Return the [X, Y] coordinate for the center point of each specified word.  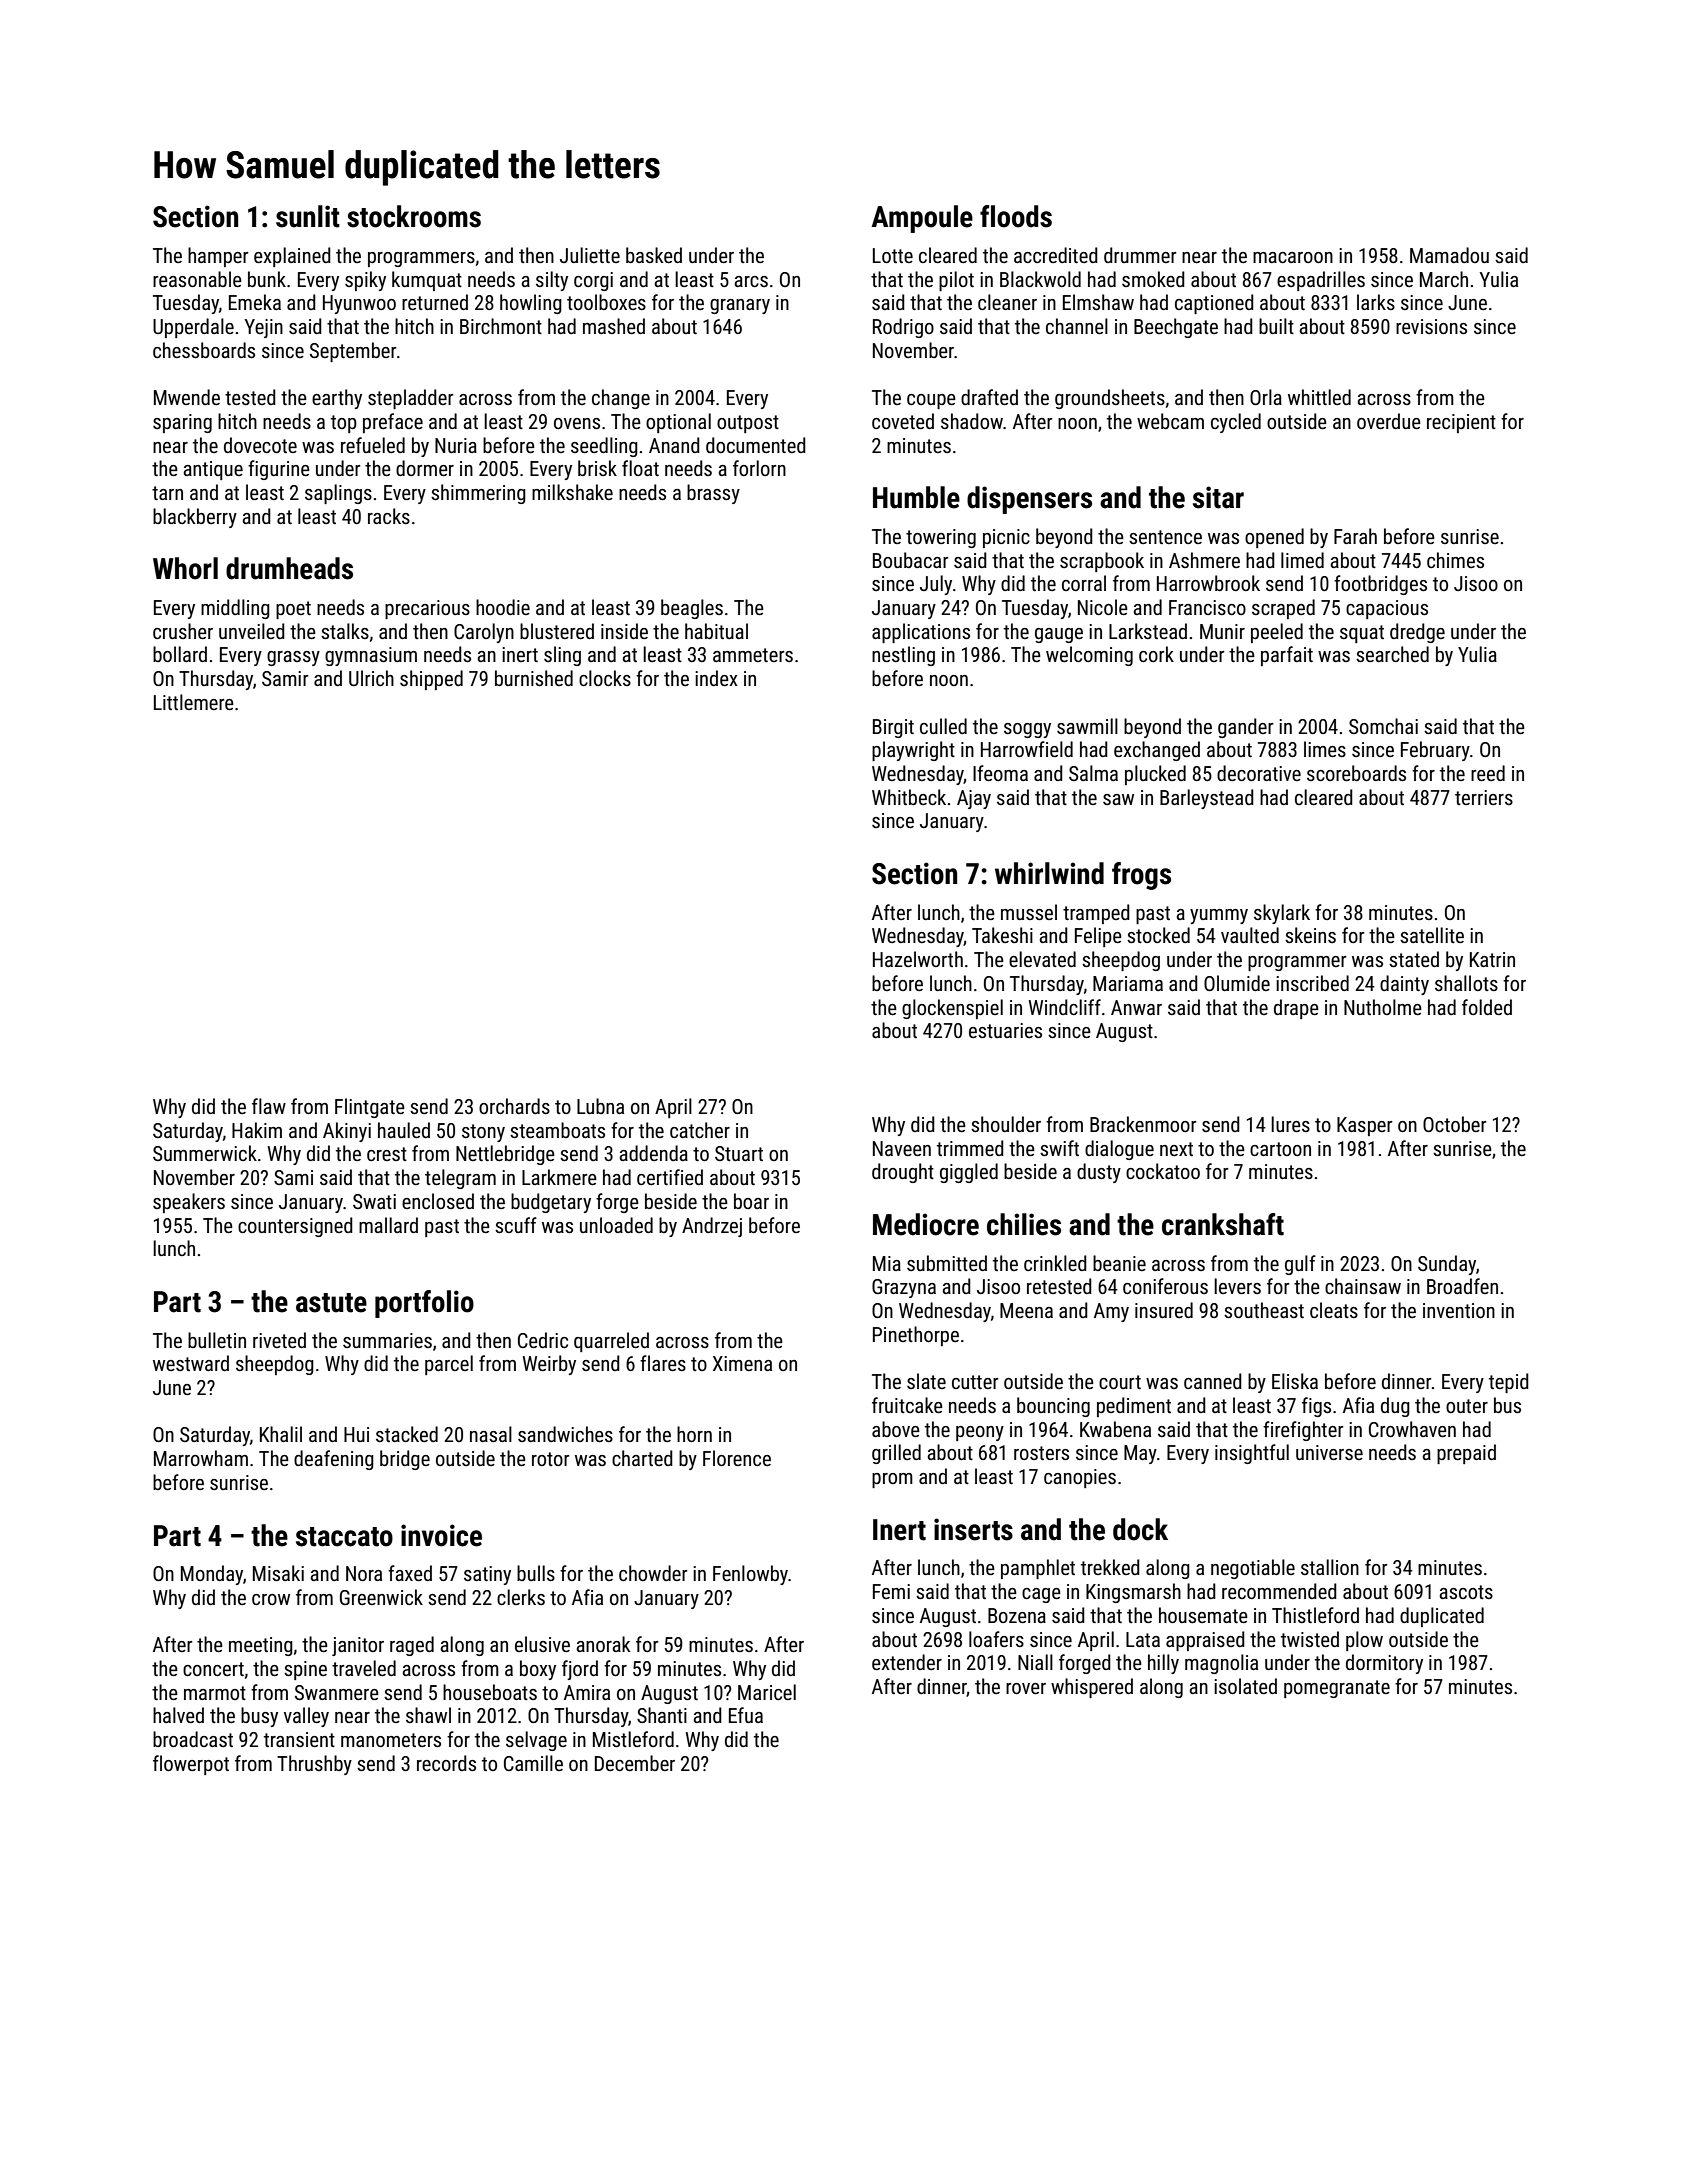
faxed [410, 1573]
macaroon [1293, 257]
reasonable [197, 279]
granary [740, 306]
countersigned [295, 1227]
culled [943, 726]
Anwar [1136, 1007]
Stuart [739, 1153]
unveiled [252, 631]
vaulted [1250, 935]
